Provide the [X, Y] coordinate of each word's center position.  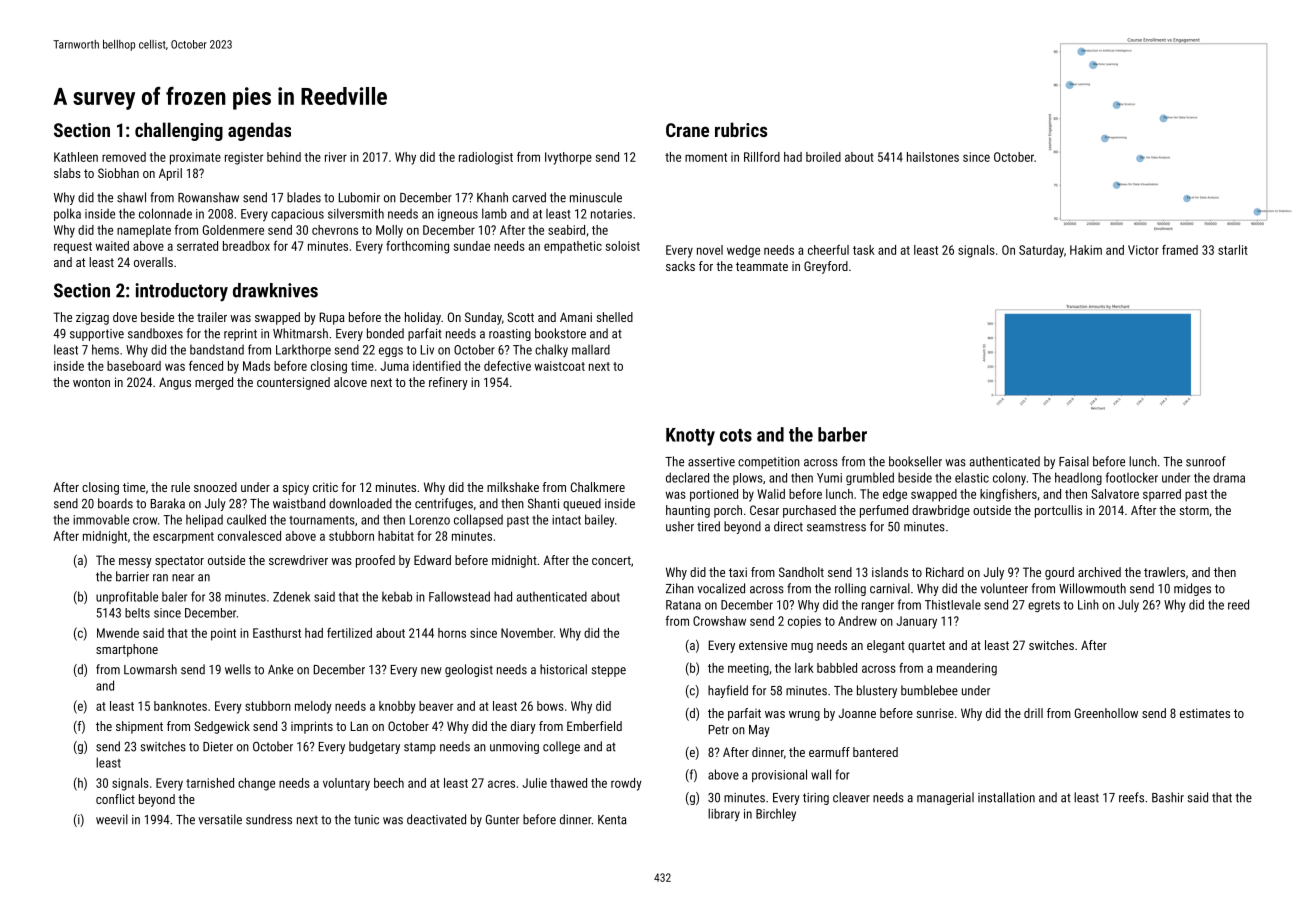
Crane [687, 130]
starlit [1233, 250]
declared [687, 477]
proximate [195, 158]
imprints [312, 727]
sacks [680, 266]
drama [1229, 478]
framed [1180, 250]
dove [125, 317]
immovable [101, 519]
